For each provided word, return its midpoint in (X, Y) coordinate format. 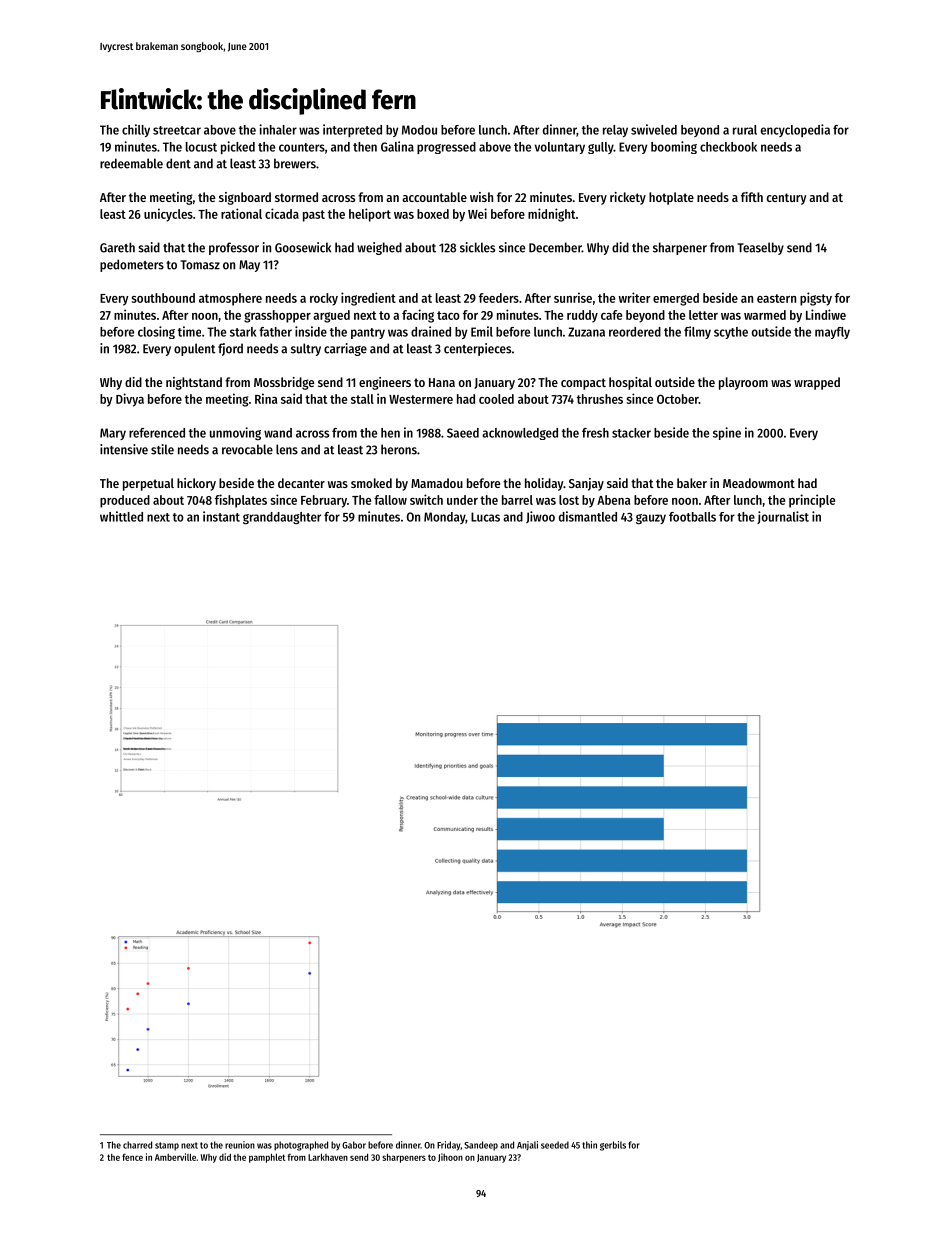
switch (426, 499)
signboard (245, 198)
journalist (783, 517)
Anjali (527, 1145)
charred (137, 1145)
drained (431, 331)
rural (745, 130)
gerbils (613, 1146)
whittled (121, 516)
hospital (630, 383)
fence (132, 1157)
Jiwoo (540, 517)
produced (125, 501)
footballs (692, 517)
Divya (130, 400)
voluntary (560, 148)
